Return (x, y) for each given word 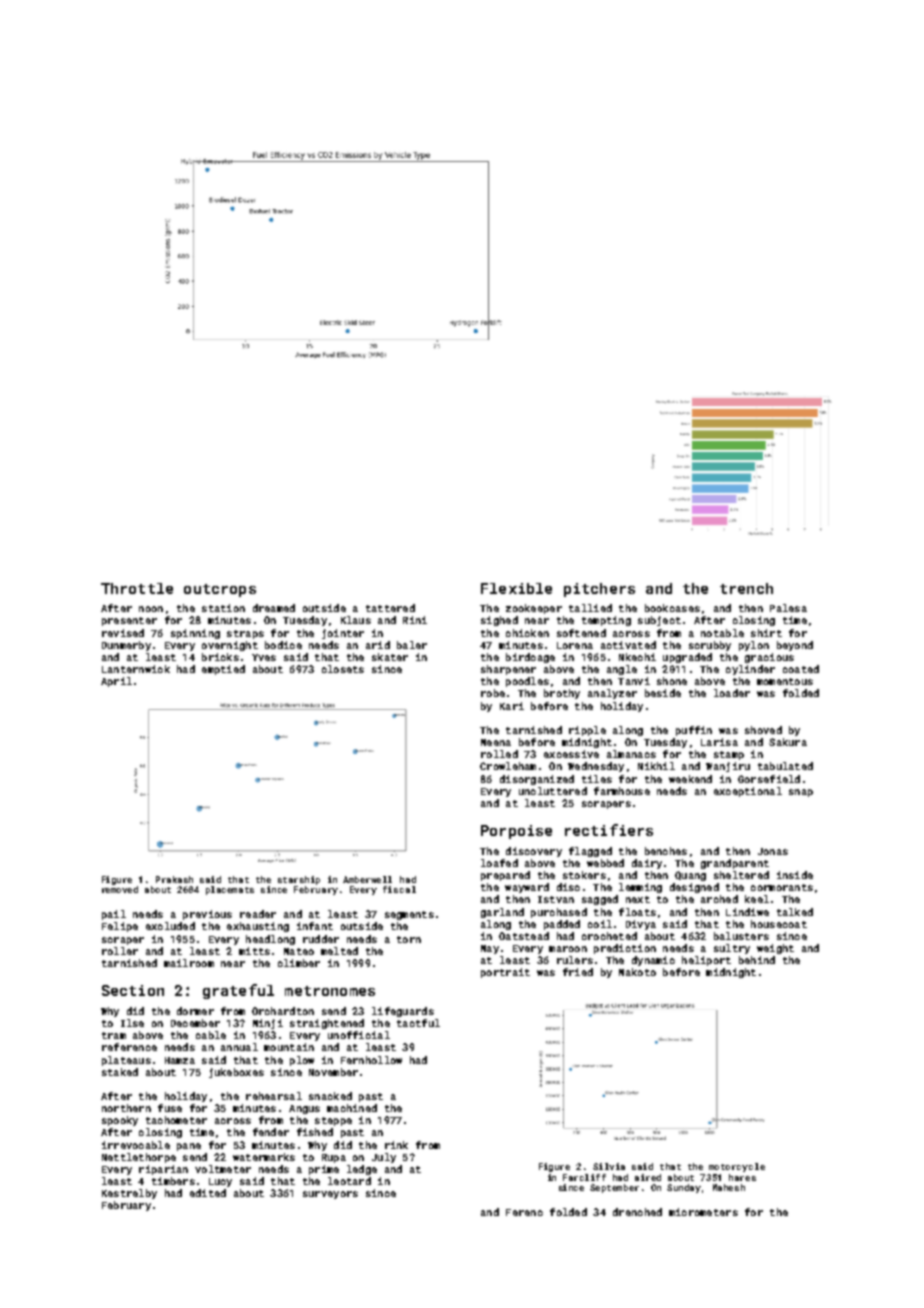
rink (396, 1145)
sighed (499, 621)
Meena (496, 742)
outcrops (220, 590)
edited (208, 1193)
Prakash (174, 879)
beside (663, 693)
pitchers (599, 590)
